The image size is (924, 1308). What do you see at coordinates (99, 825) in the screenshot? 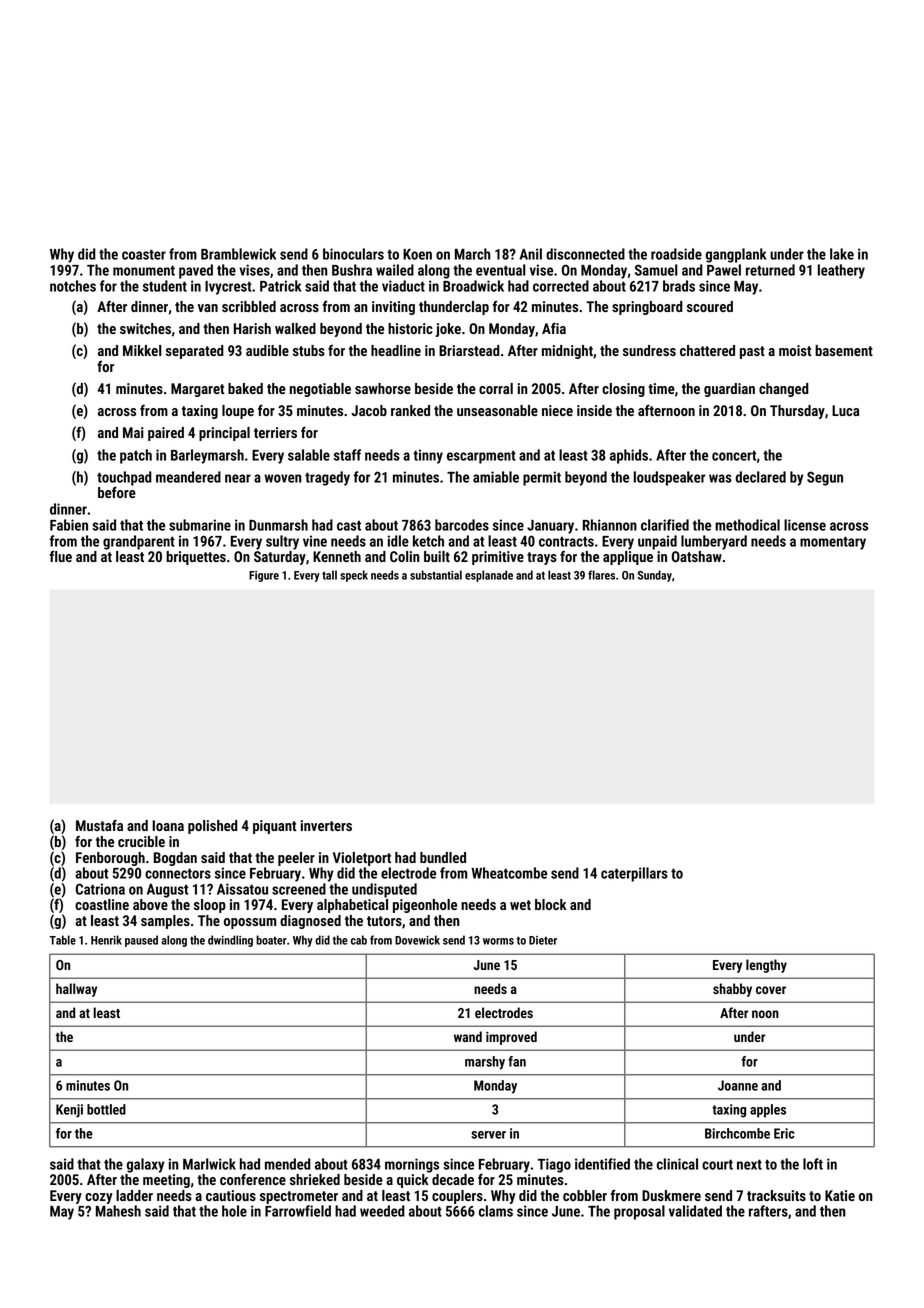
I see `Mustafa` at bounding box center [99, 825].
